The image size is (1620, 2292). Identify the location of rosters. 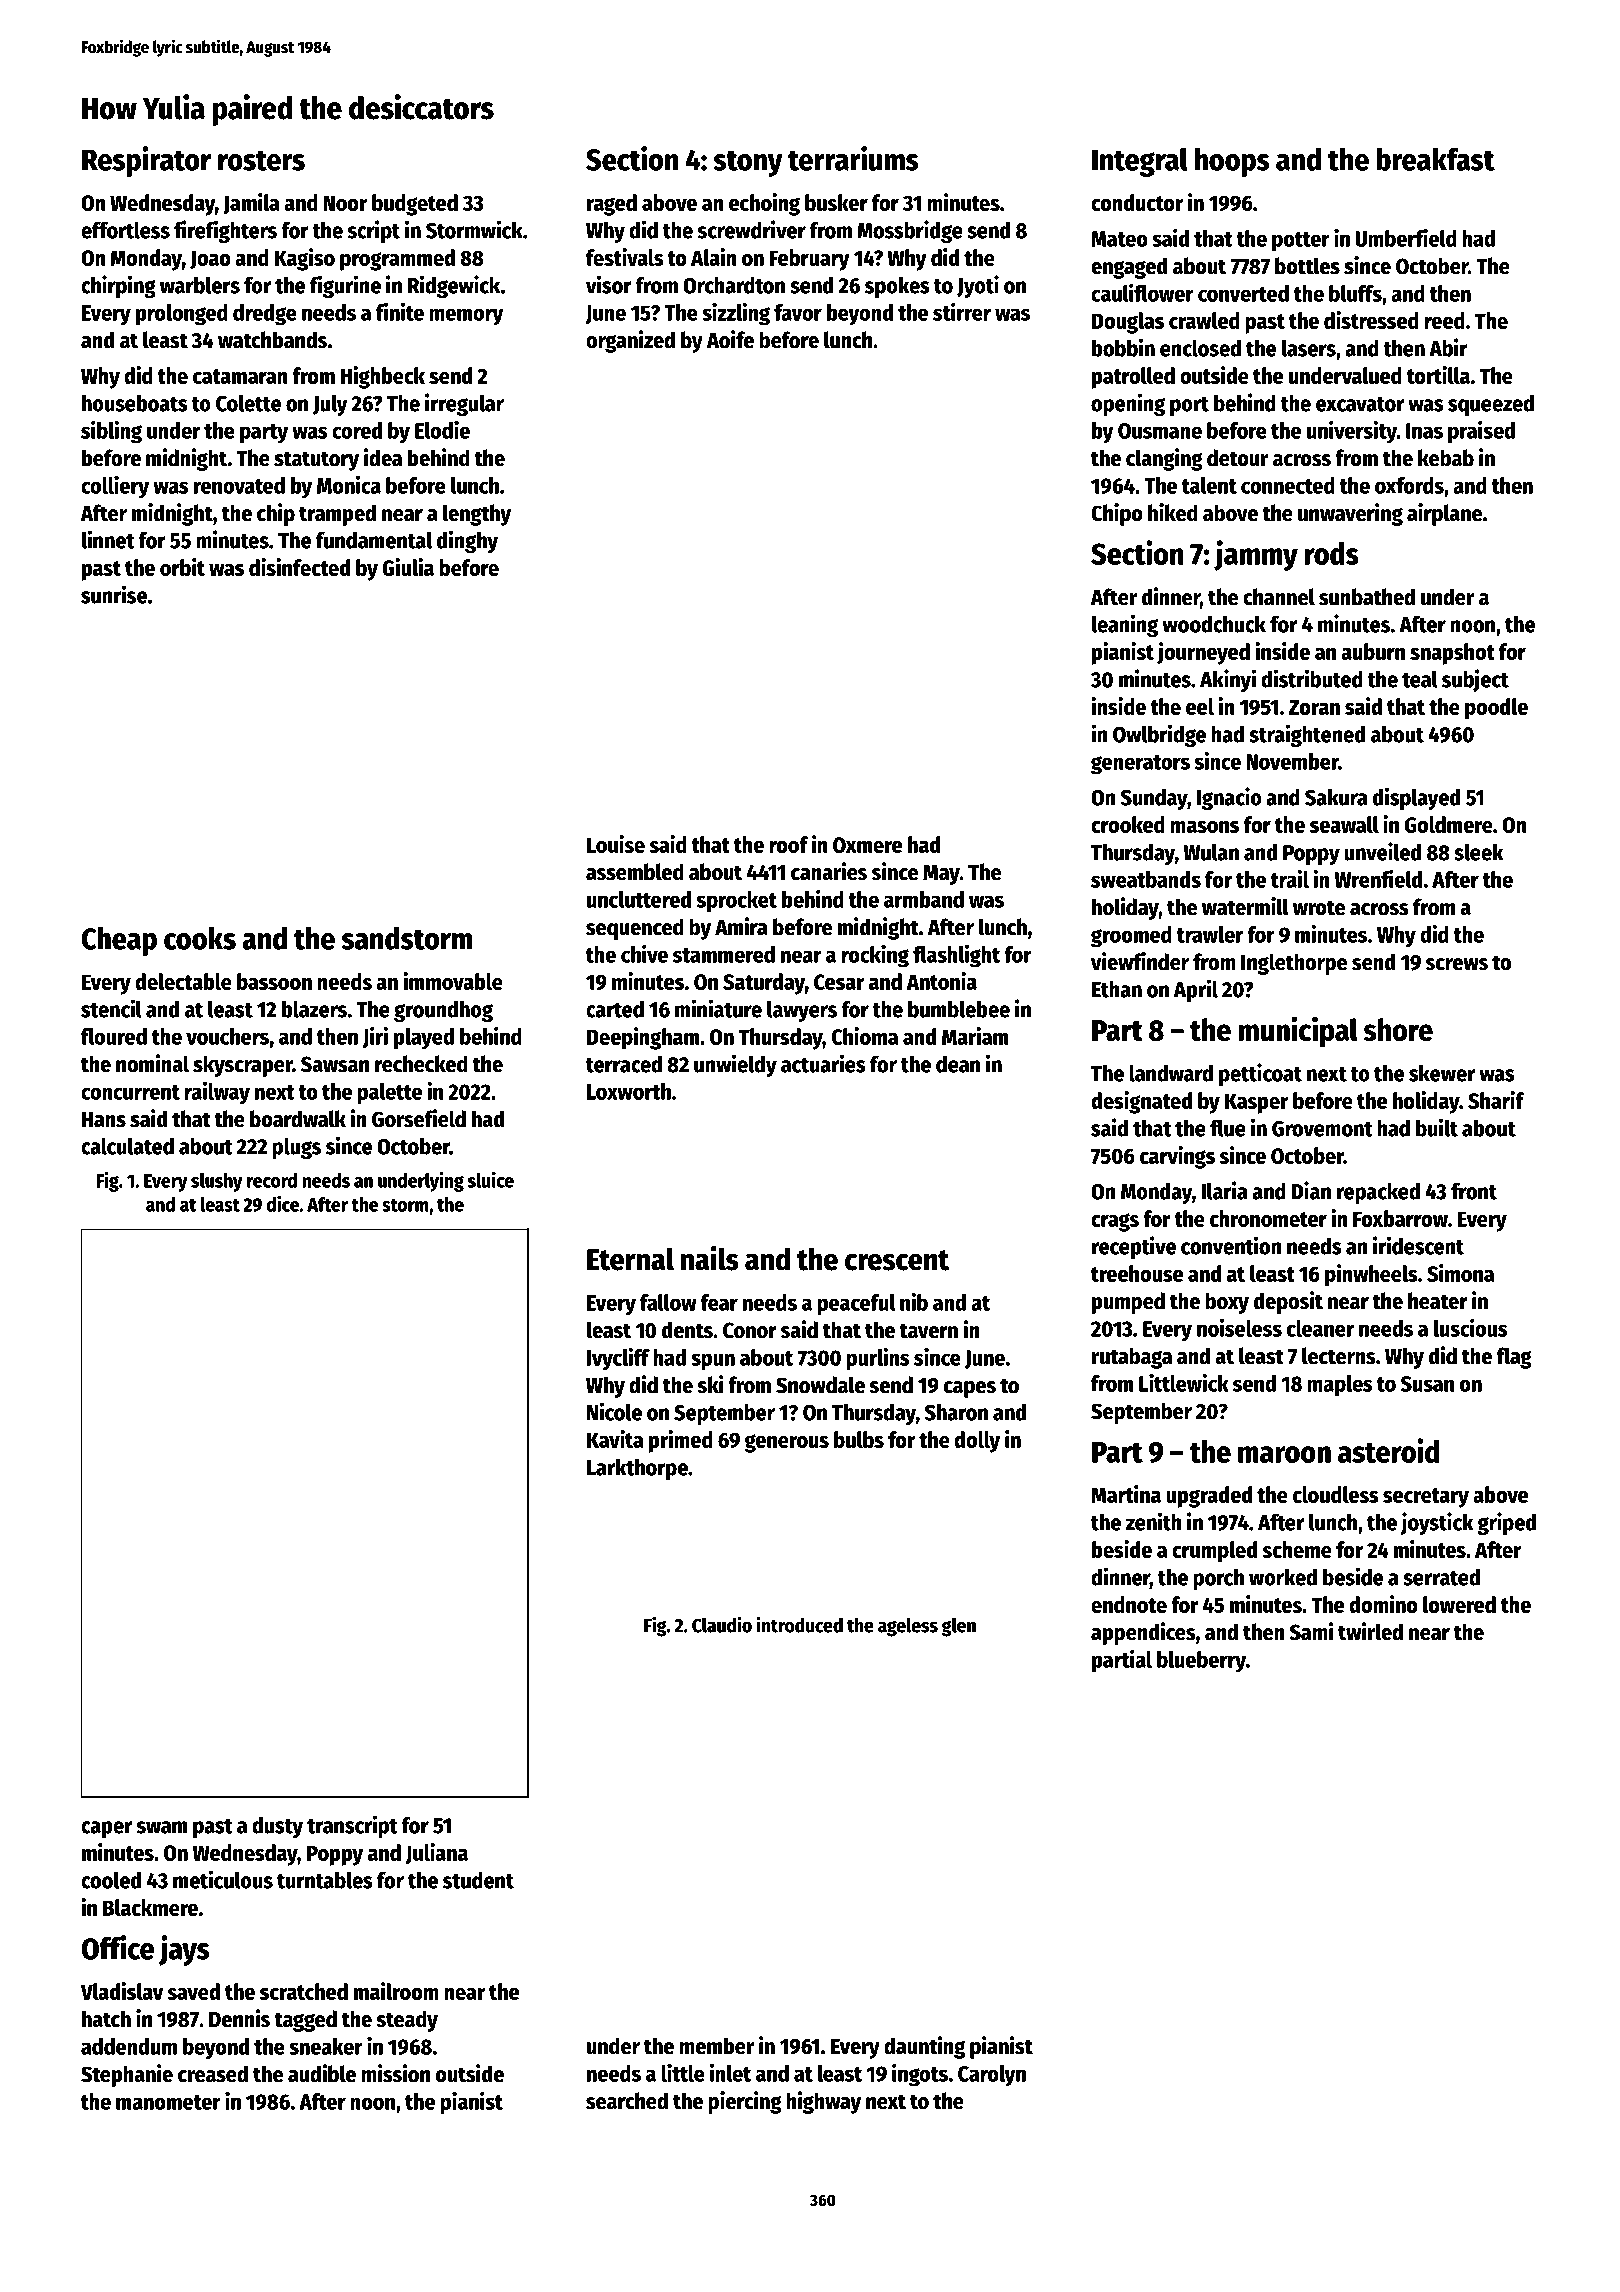
(261, 160).
